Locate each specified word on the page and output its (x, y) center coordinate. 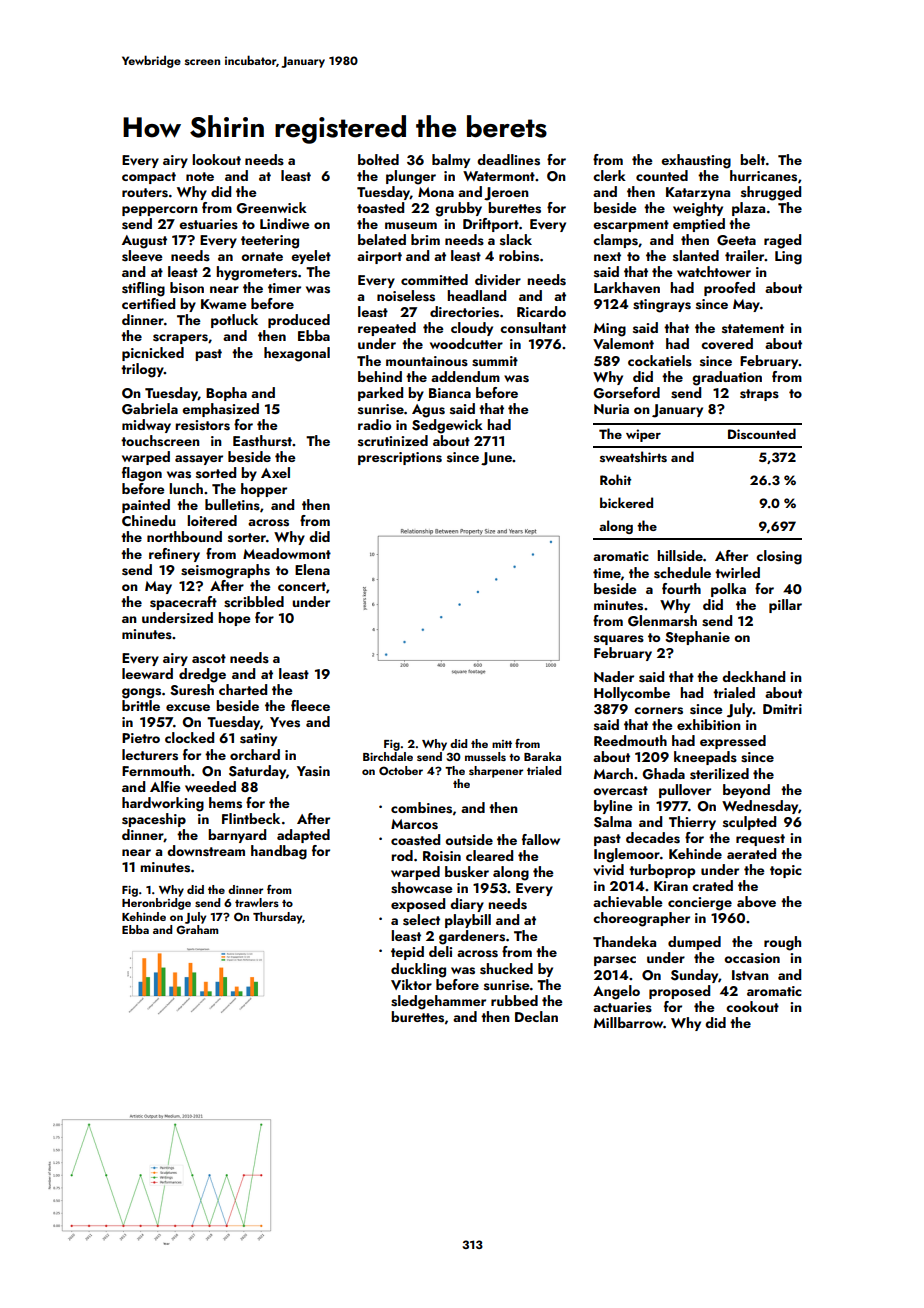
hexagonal (297, 354)
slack (516, 240)
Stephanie (697, 638)
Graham (197, 929)
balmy (451, 161)
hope (234, 619)
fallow (541, 839)
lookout (216, 159)
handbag (279, 852)
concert (302, 586)
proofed (729, 289)
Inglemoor (627, 855)
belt (752, 159)
